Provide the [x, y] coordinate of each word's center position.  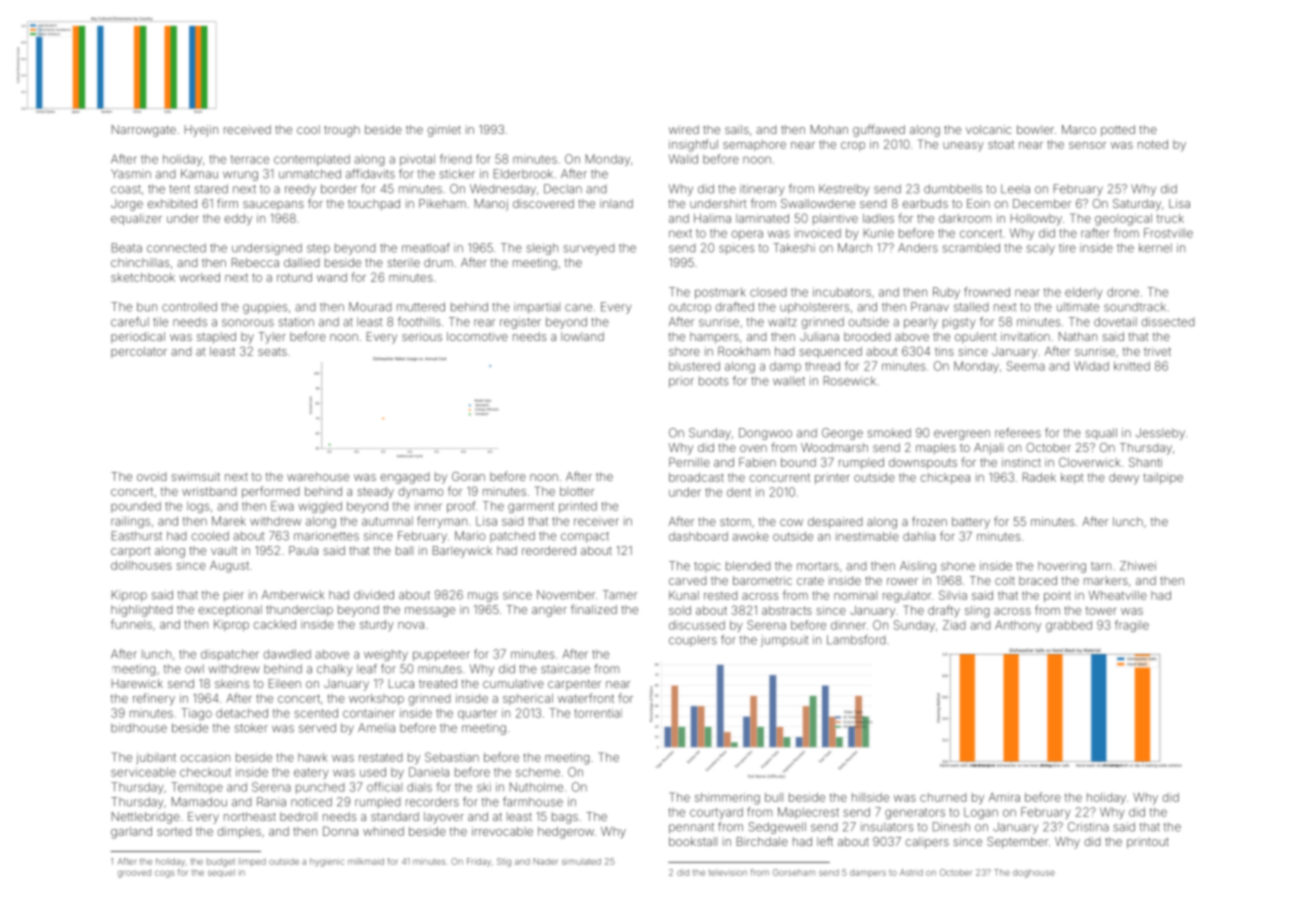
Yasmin [131, 174]
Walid [683, 159]
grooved [134, 873]
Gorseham [794, 872]
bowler [1035, 129]
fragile [1132, 626]
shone [958, 566]
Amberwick [293, 595]
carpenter [574, 685]
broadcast [696, 477]
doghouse [1034, 873]
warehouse [318, 476]
